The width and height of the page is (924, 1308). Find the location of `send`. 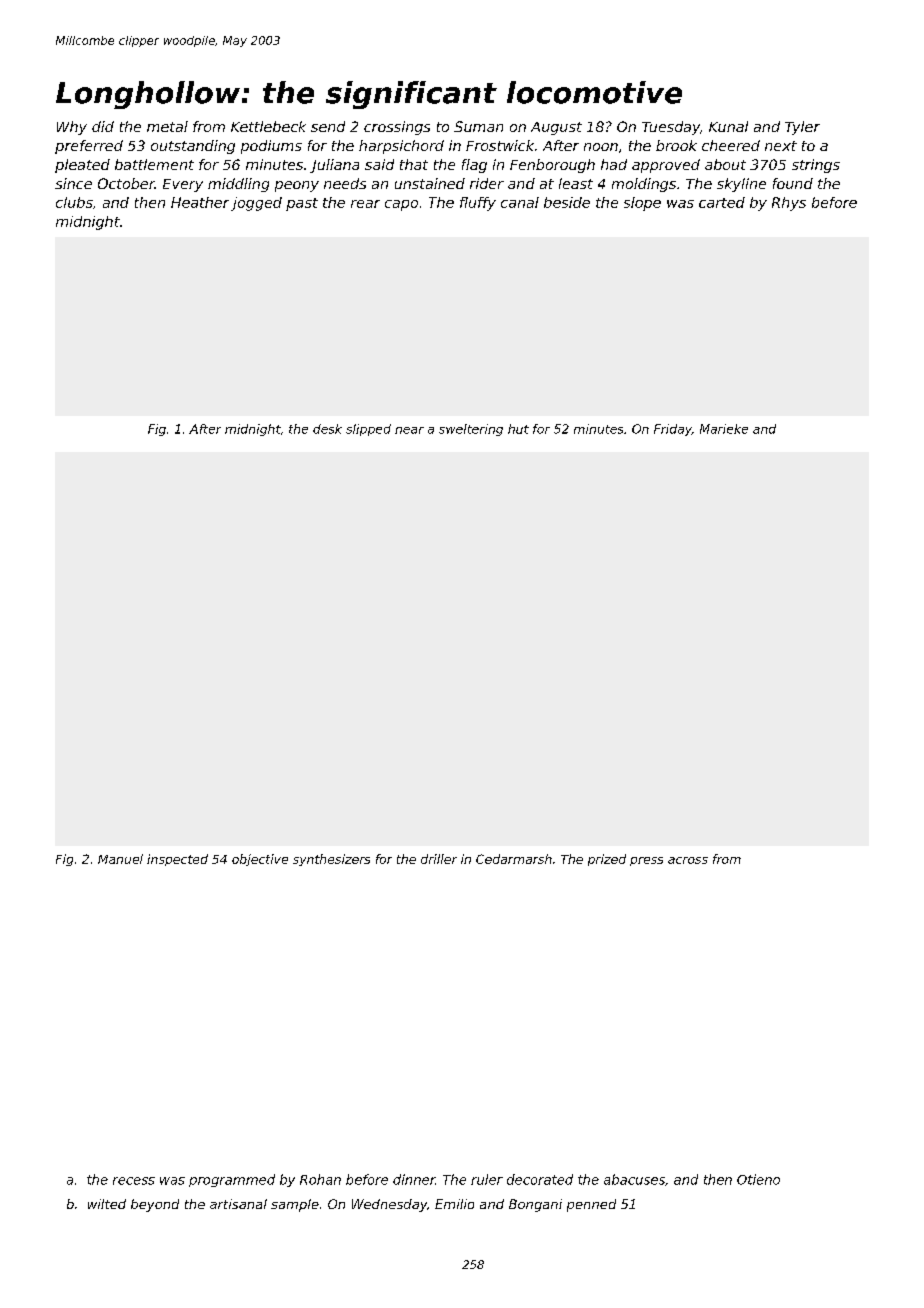

send is located at coordinates (328, 126).
